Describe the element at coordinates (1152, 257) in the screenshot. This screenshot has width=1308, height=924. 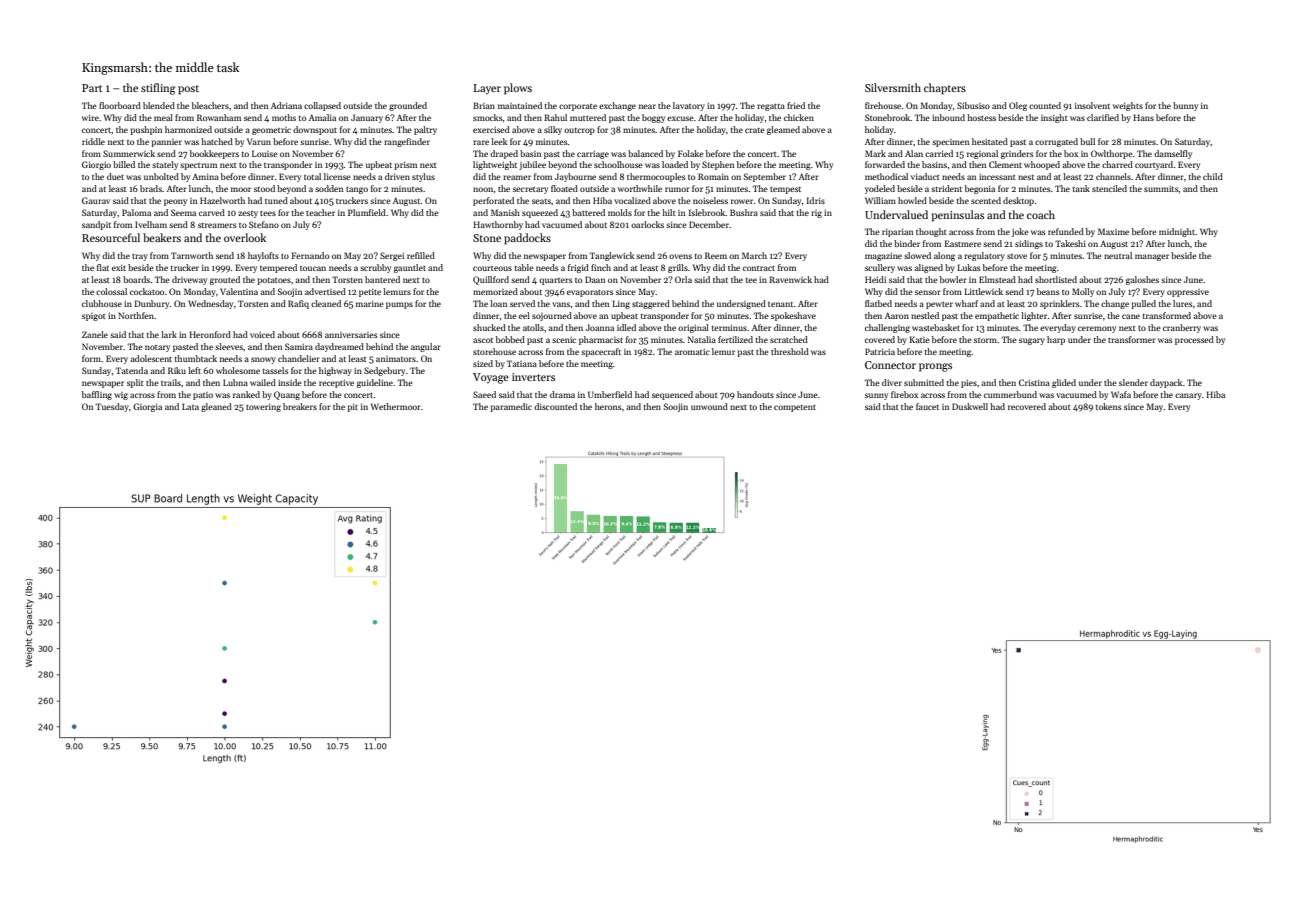
I see `manager` at that location.
